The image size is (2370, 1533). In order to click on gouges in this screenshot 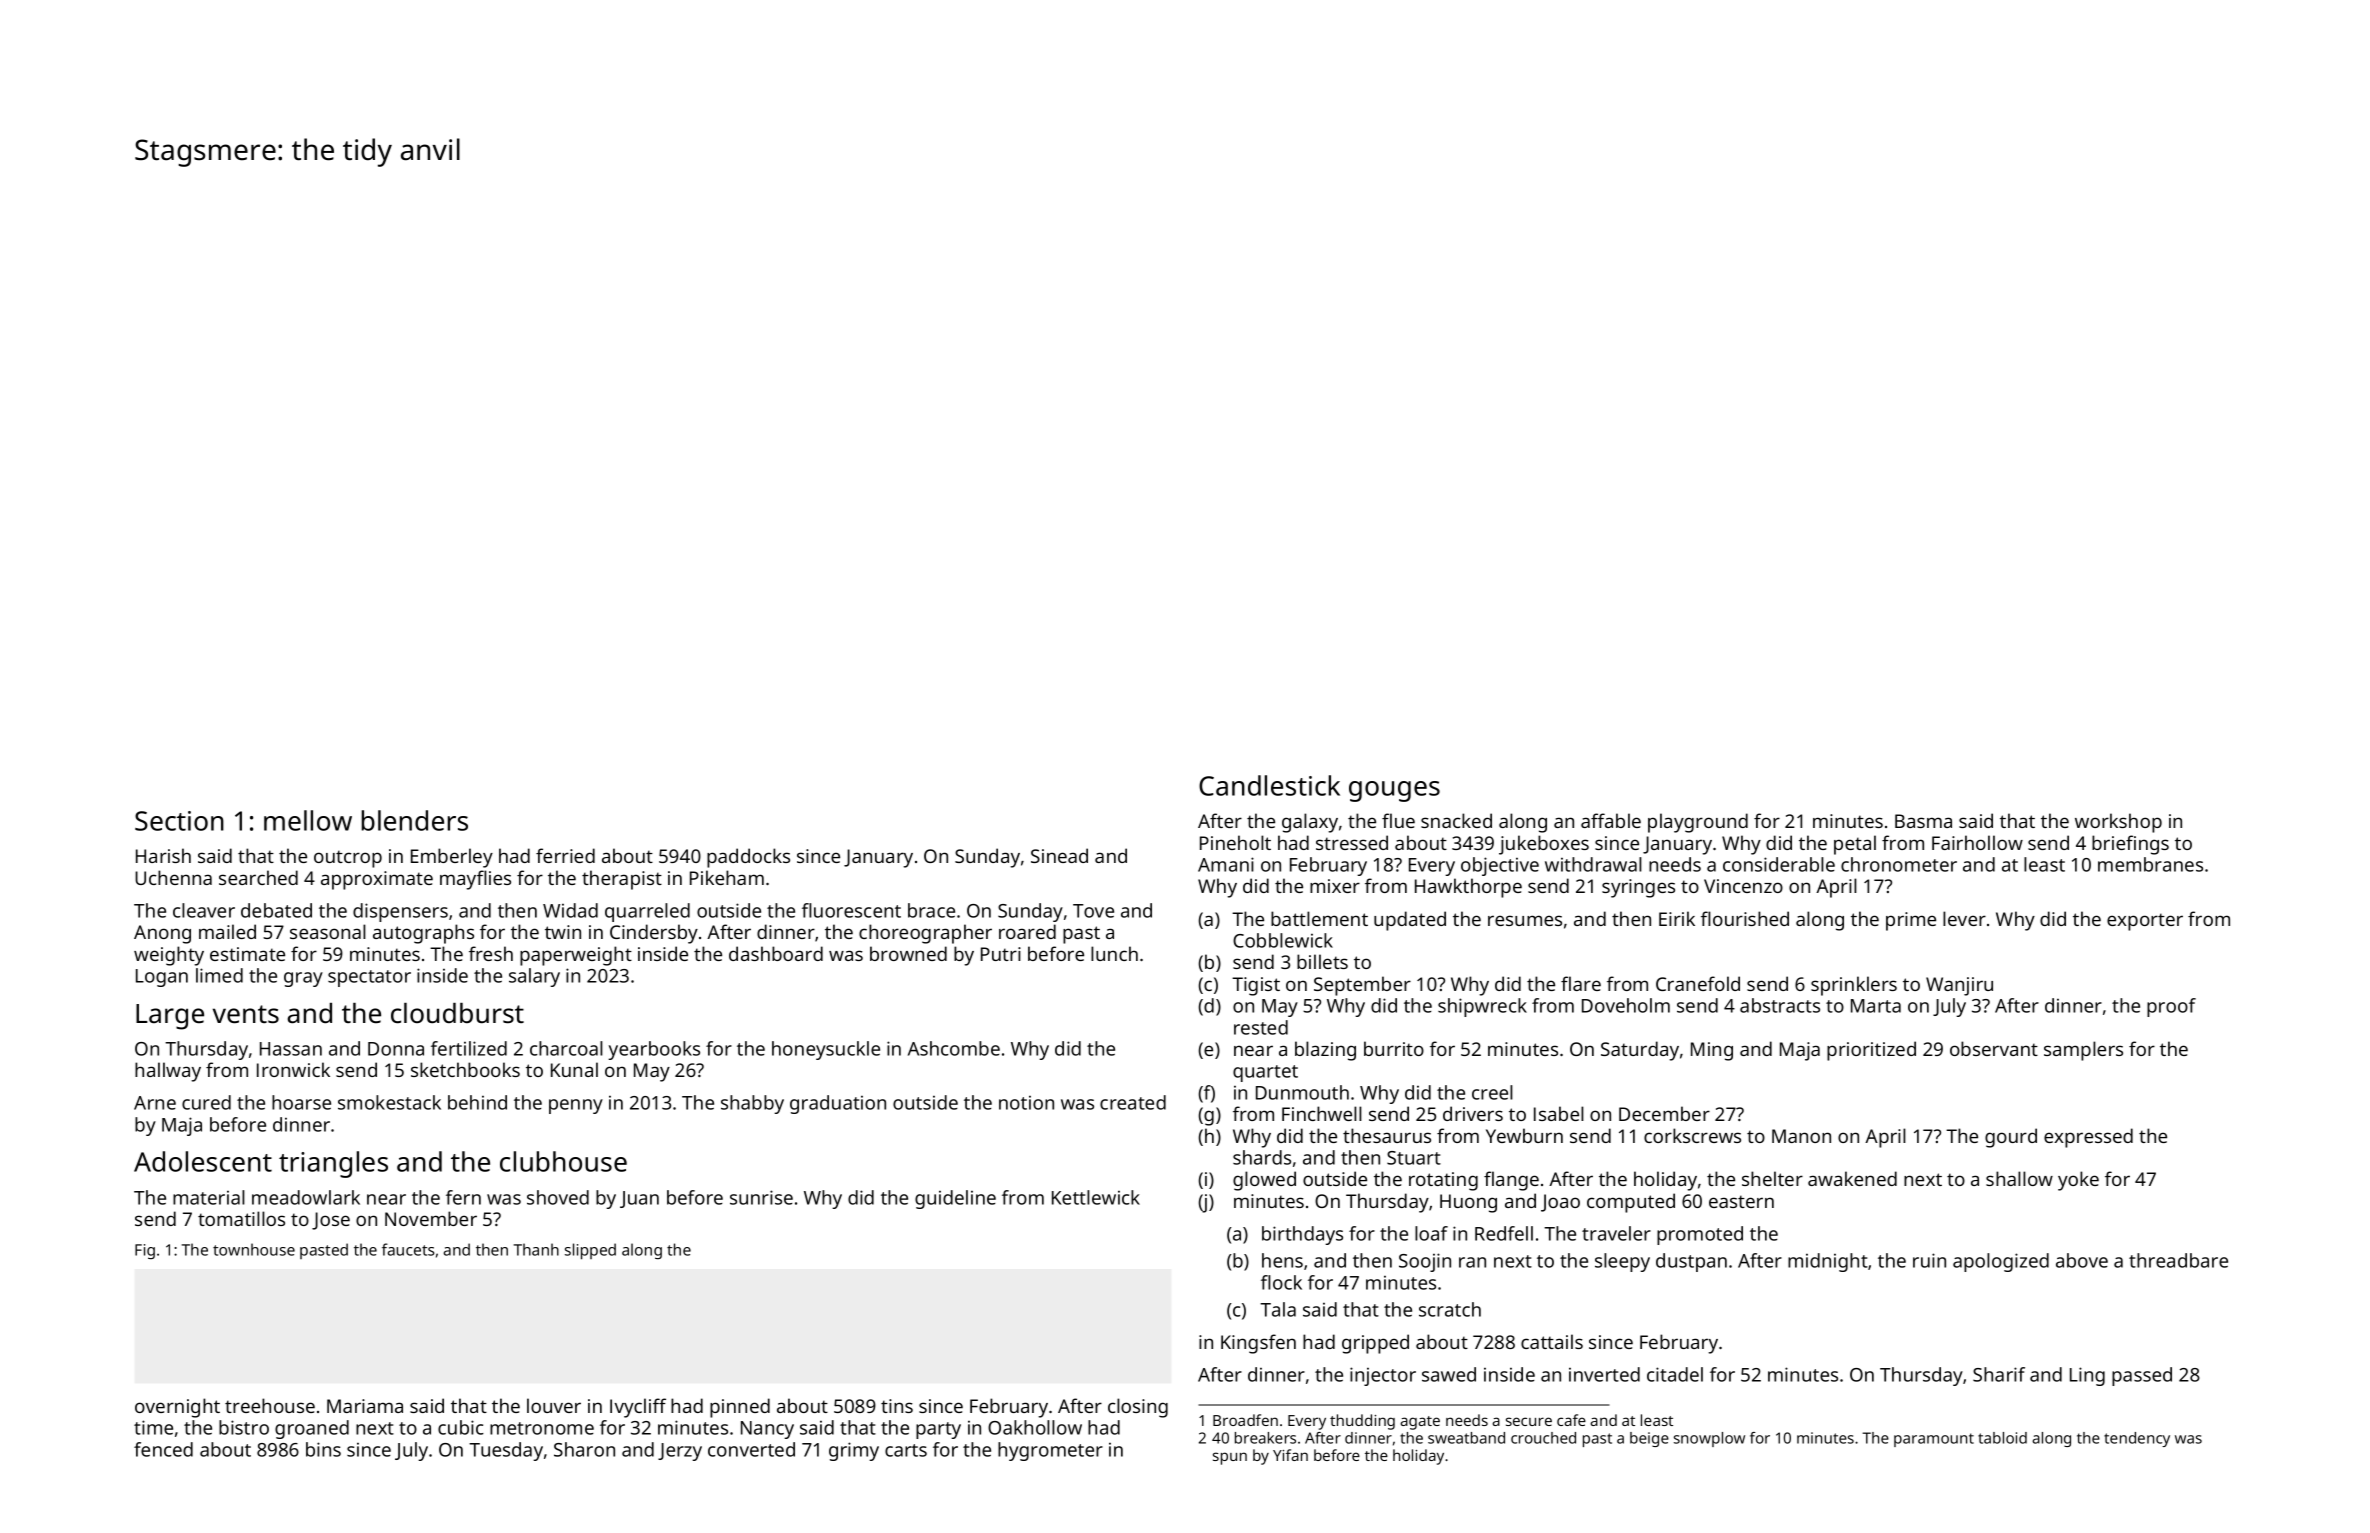, I will do `click(1394, 791)`.
